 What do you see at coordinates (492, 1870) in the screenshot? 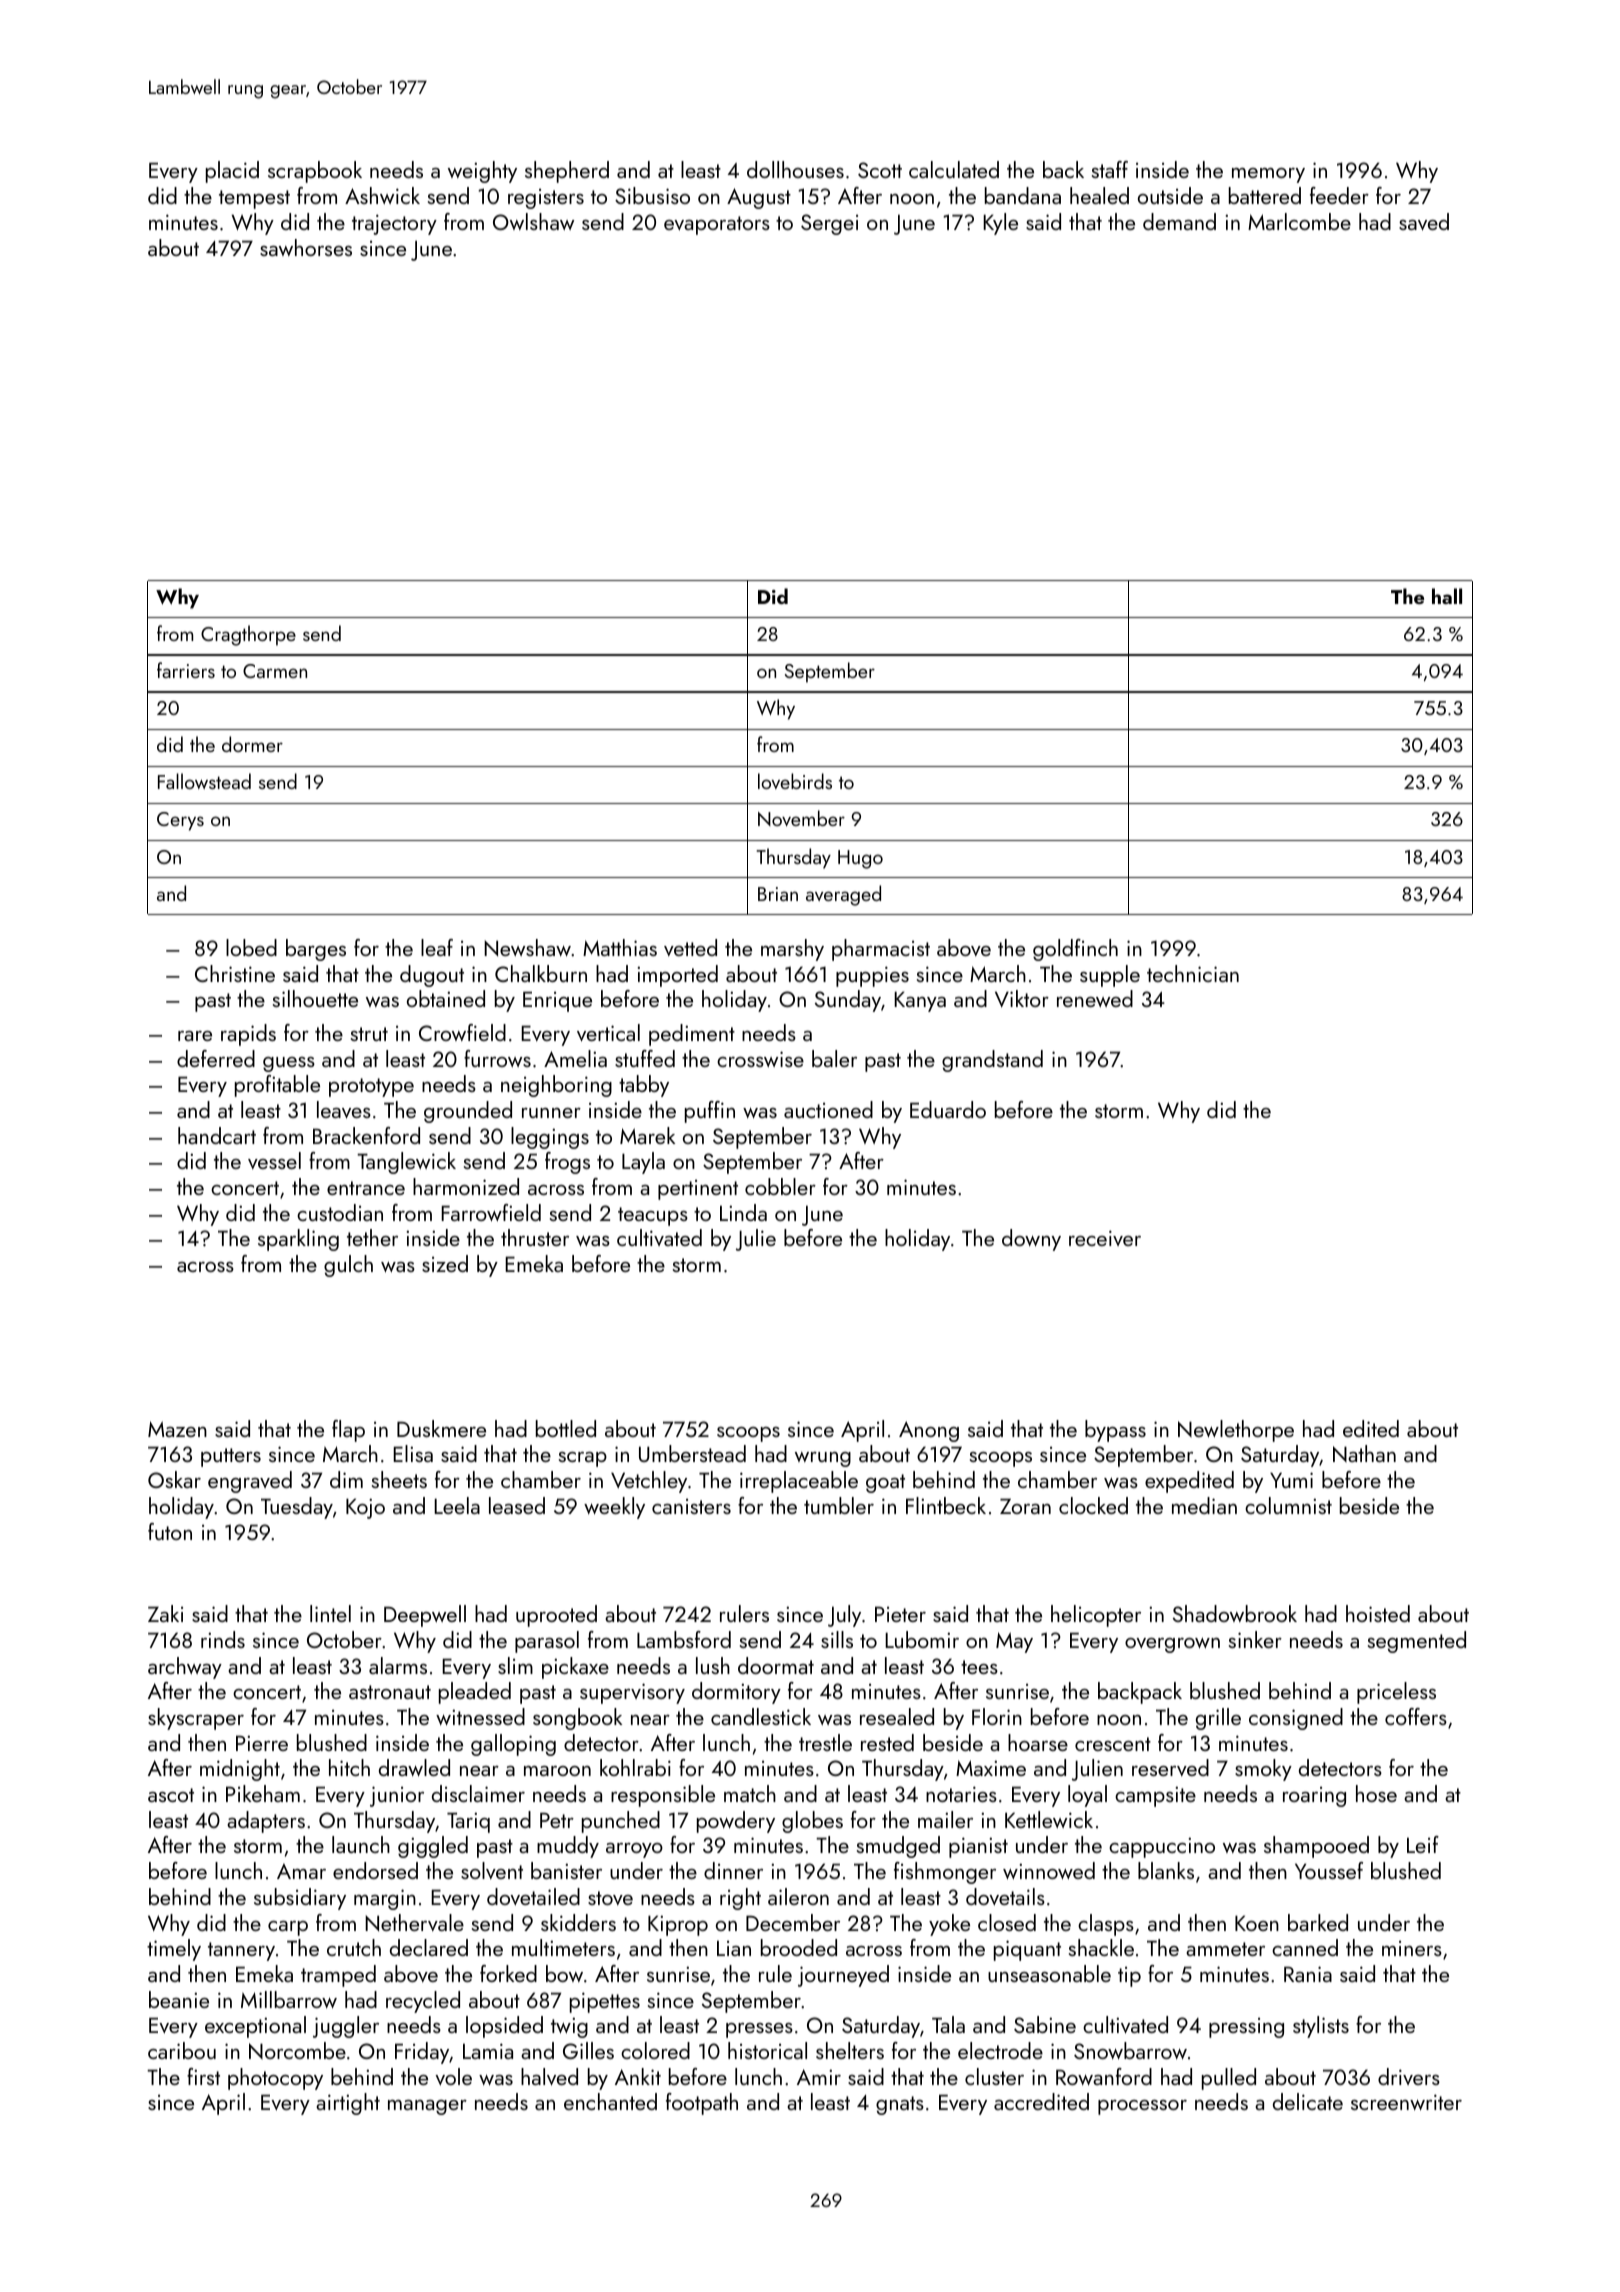
I see `solvent` at bounding box center [492, 1870].
